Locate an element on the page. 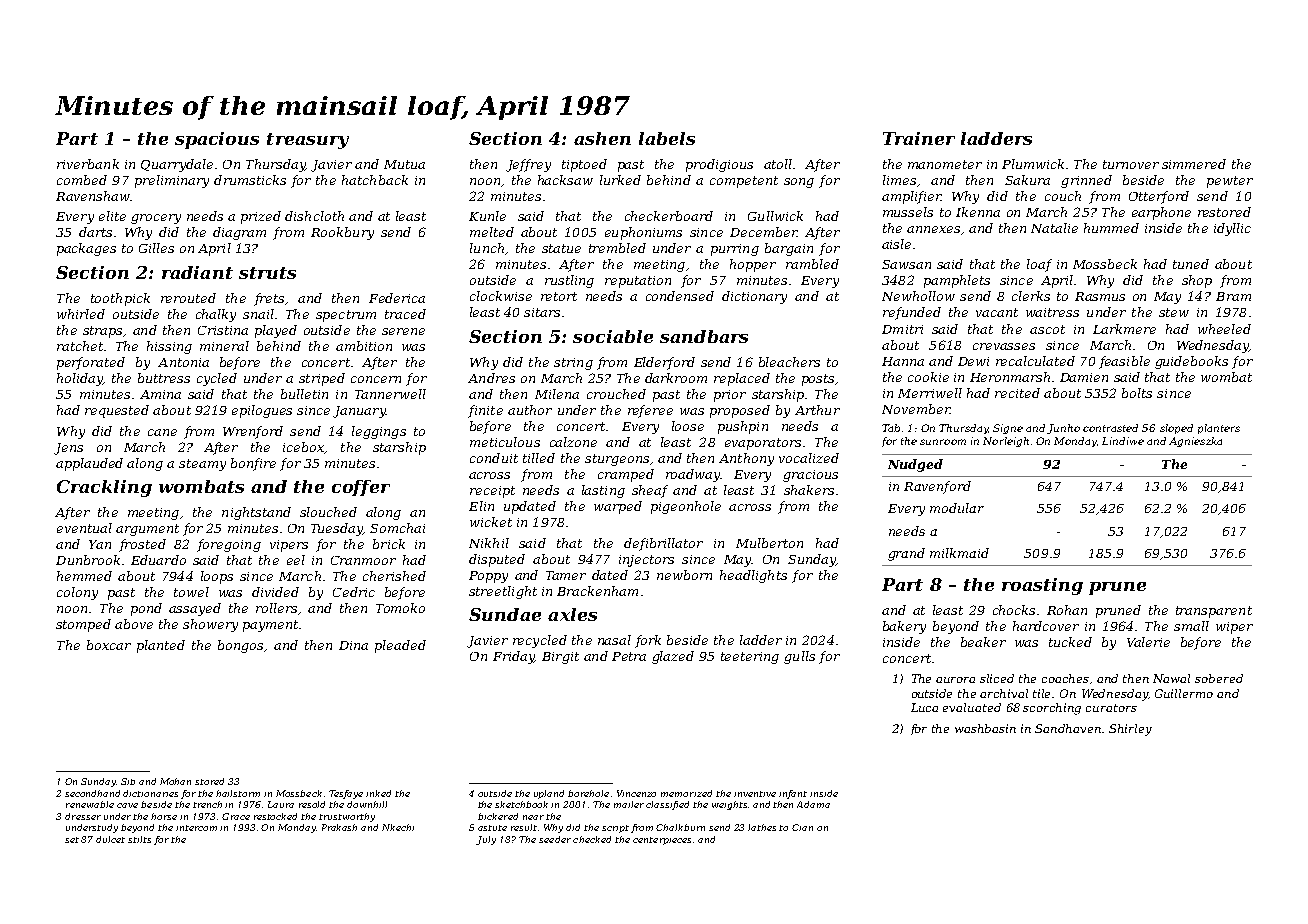  idyllic is located at coordinates (1232, 229).
